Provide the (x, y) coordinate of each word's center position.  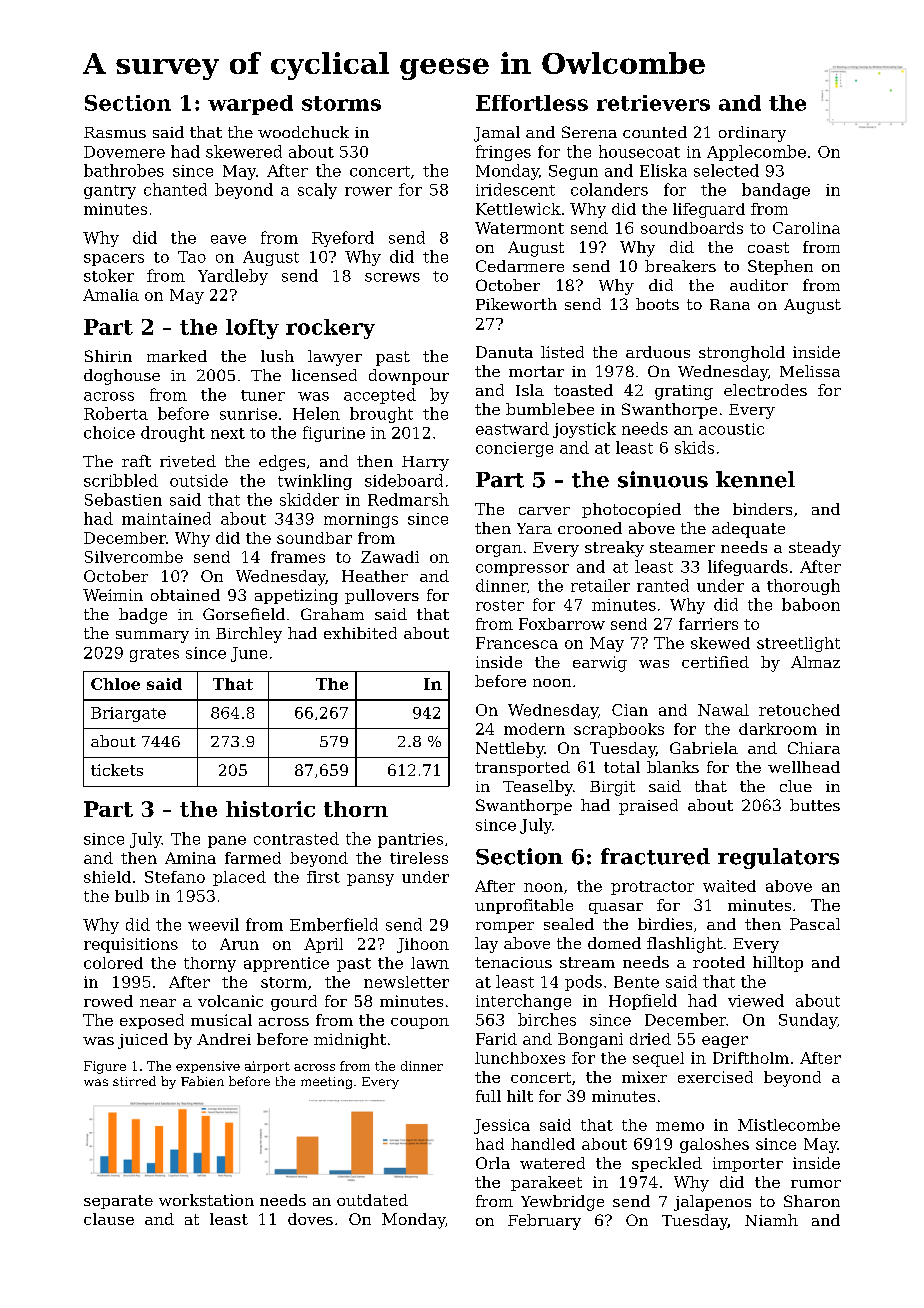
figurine (334, 434)
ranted (663, 585)
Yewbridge (562, 1203)
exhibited (360, 633)
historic (270, 809)
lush (277, 356)
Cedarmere (520, 266)
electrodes (765, 390)
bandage (776, 191)
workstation (206, 1200)
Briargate (128, 714)
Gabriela (704, 748)
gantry (110, 192)
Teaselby (538, 788)
